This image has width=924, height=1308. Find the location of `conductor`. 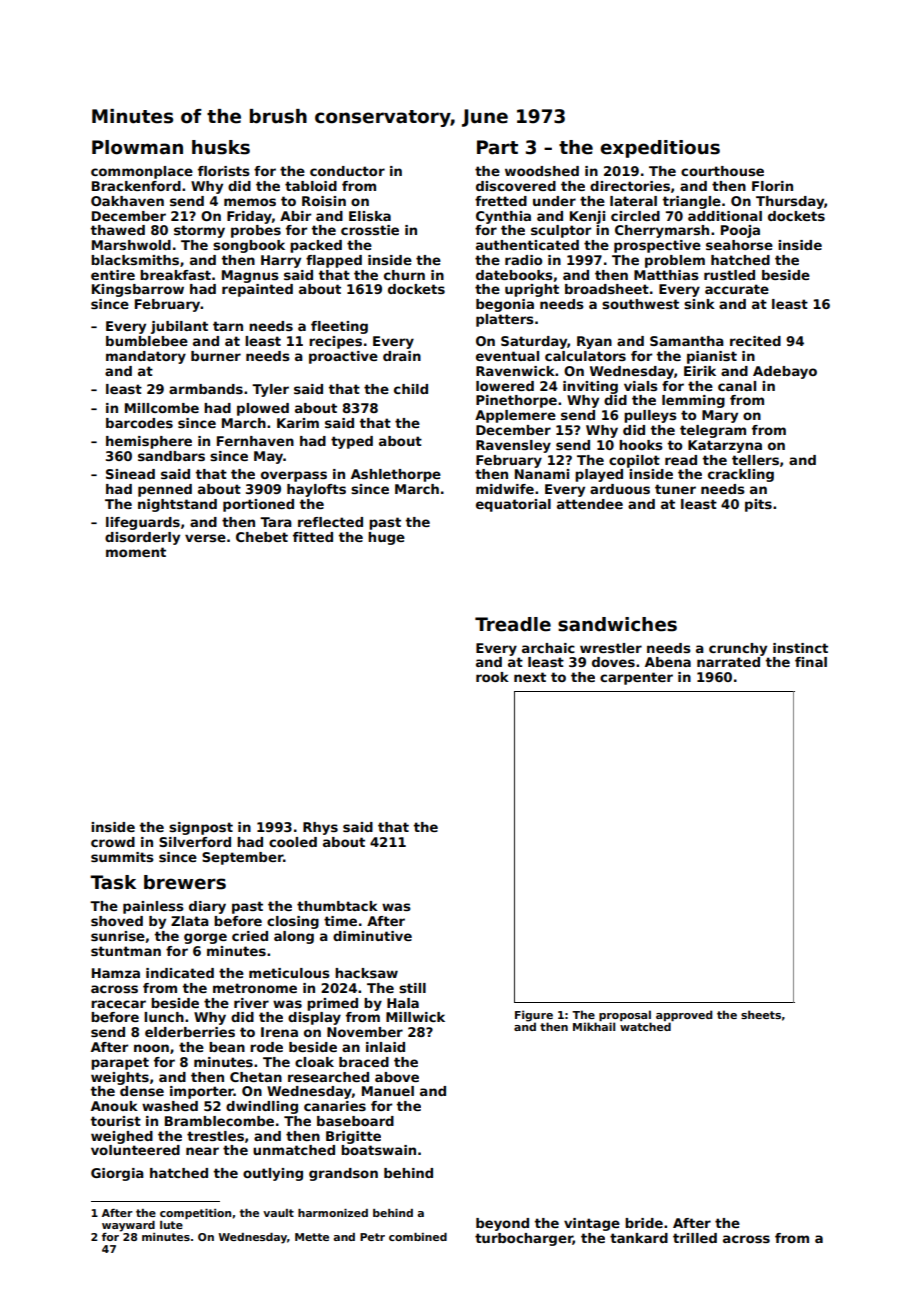

conductor is located at coordinates (347, 171).
